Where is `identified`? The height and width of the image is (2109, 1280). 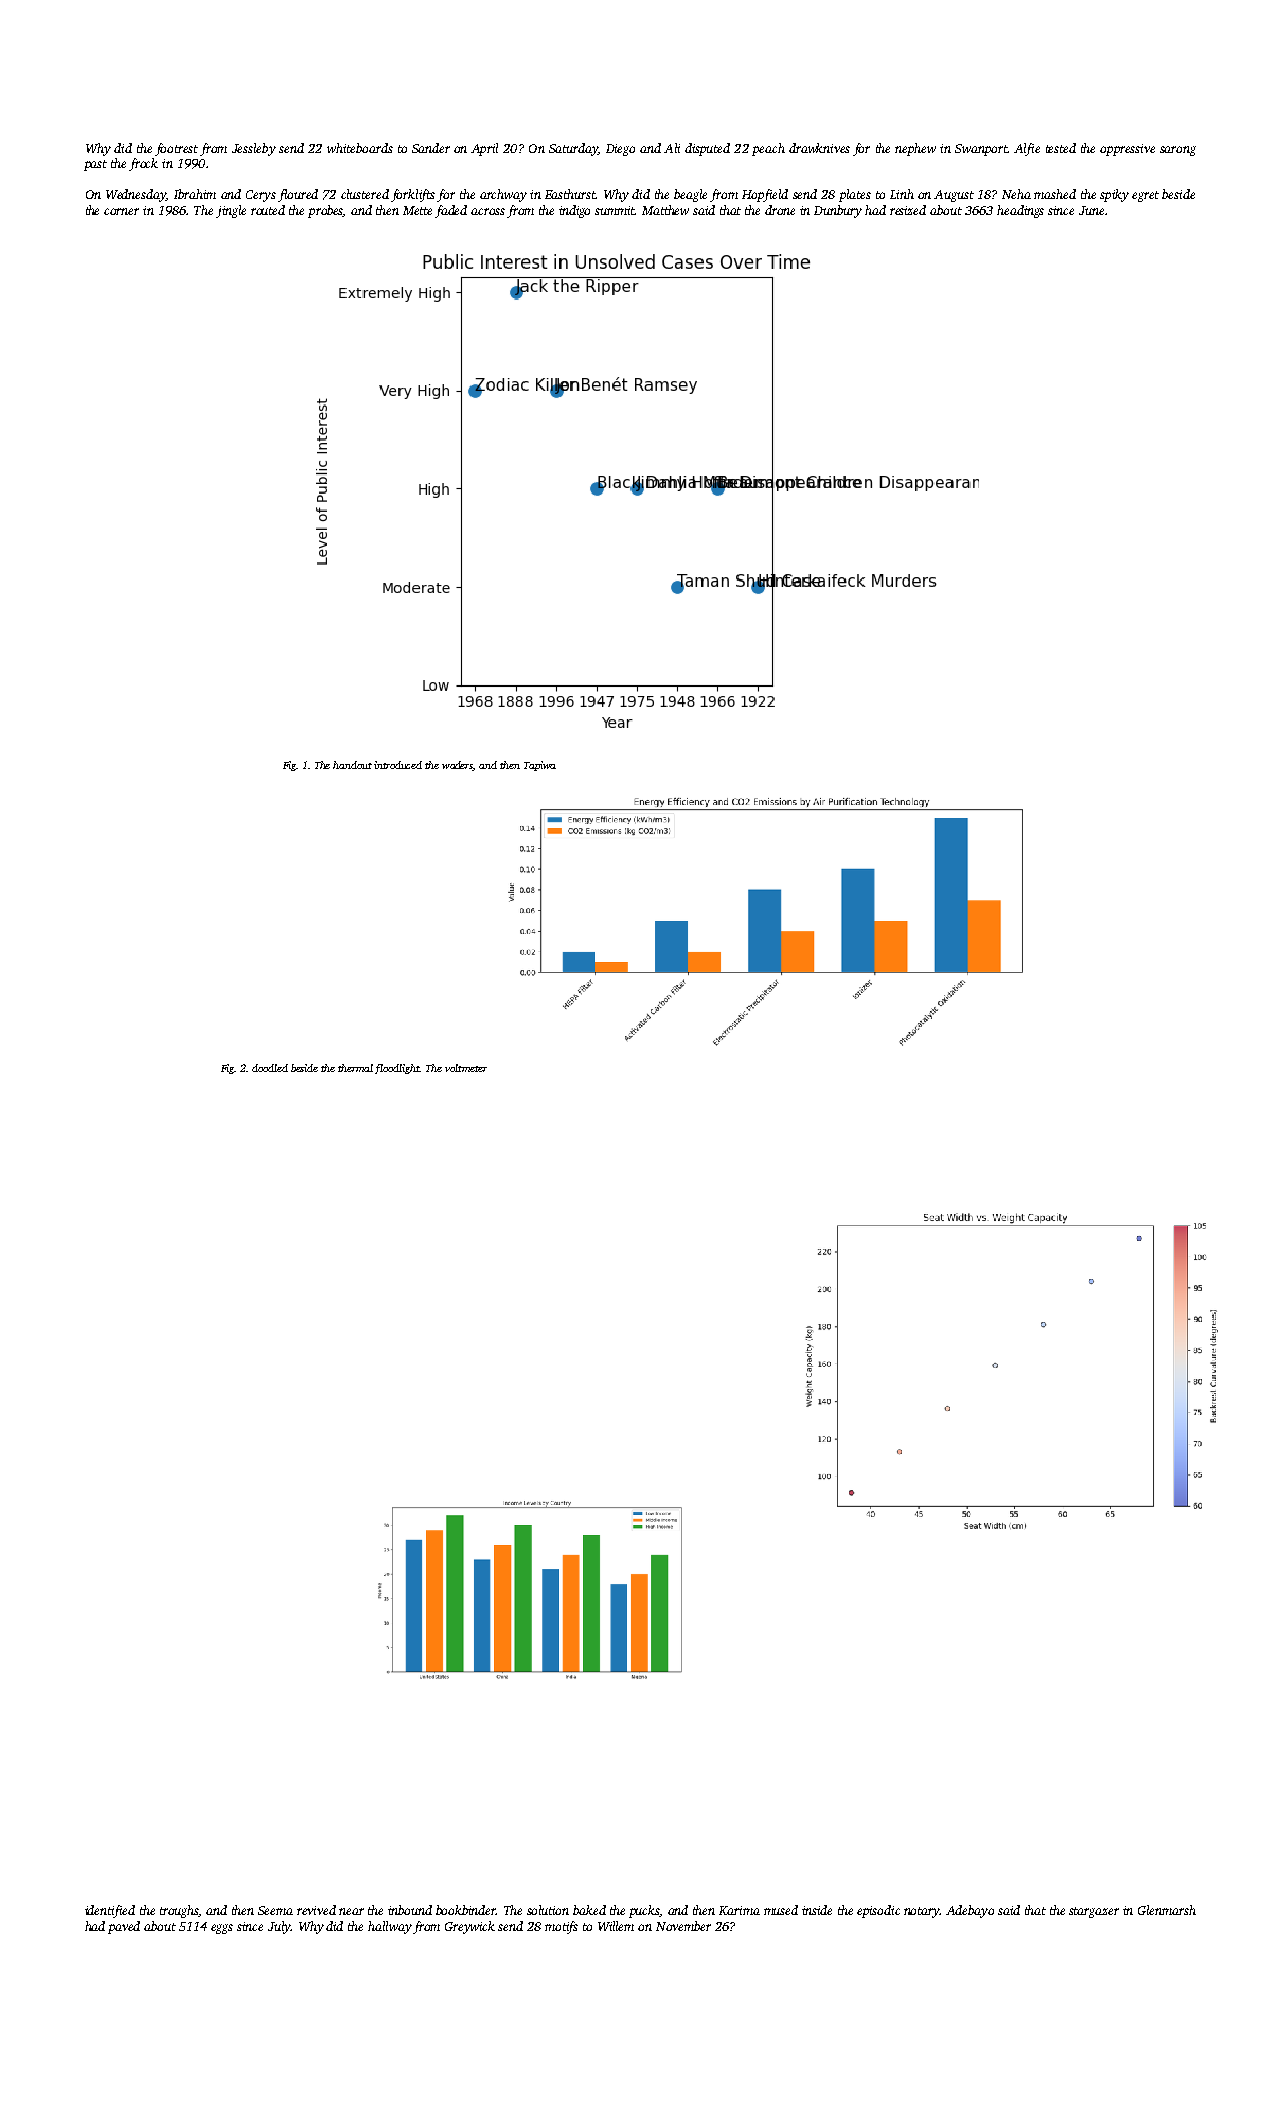 identified is located at coordinates (110, 1911).
